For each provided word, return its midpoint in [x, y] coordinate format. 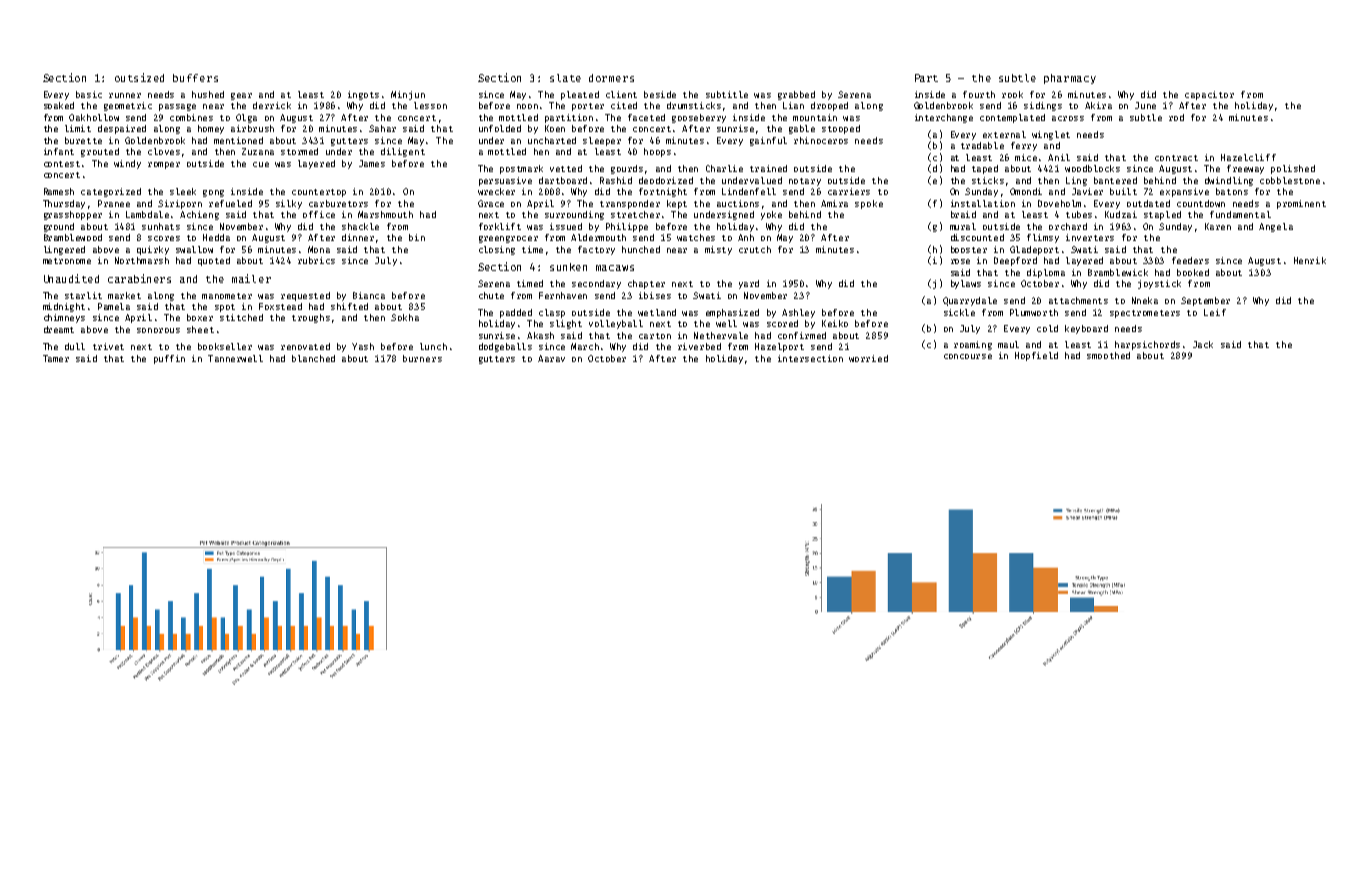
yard [749, 284]
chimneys [64, 318]
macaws [615, 268]
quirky [153, 250]
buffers [195, 78]
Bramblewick [1118, 272]
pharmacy [1070, 79]
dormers [611, 78]
